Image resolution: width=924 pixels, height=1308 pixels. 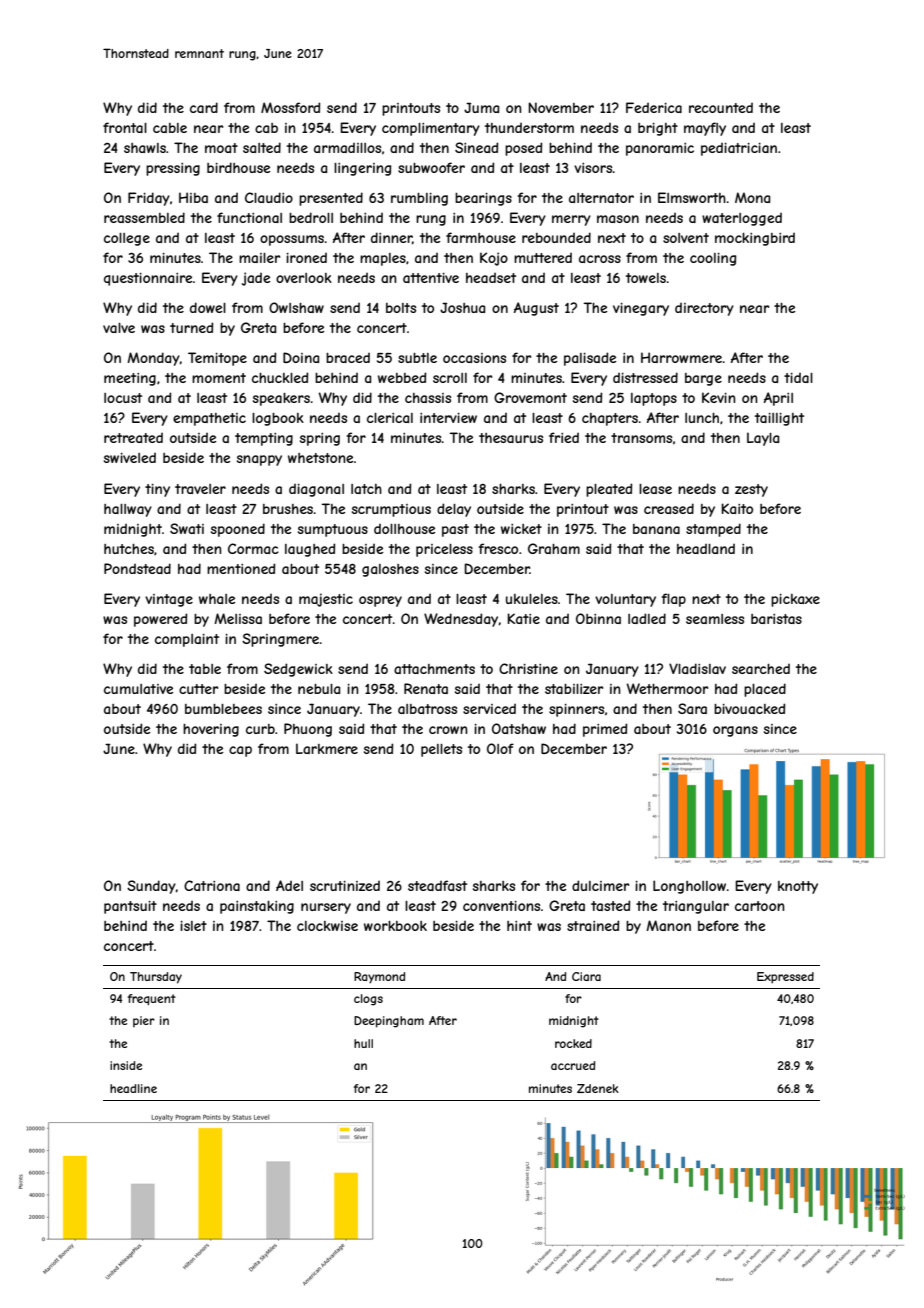 What do you see at coordinates (448, 730) in the screenshot?
I see `crown` at bounding box center [448, 730].
